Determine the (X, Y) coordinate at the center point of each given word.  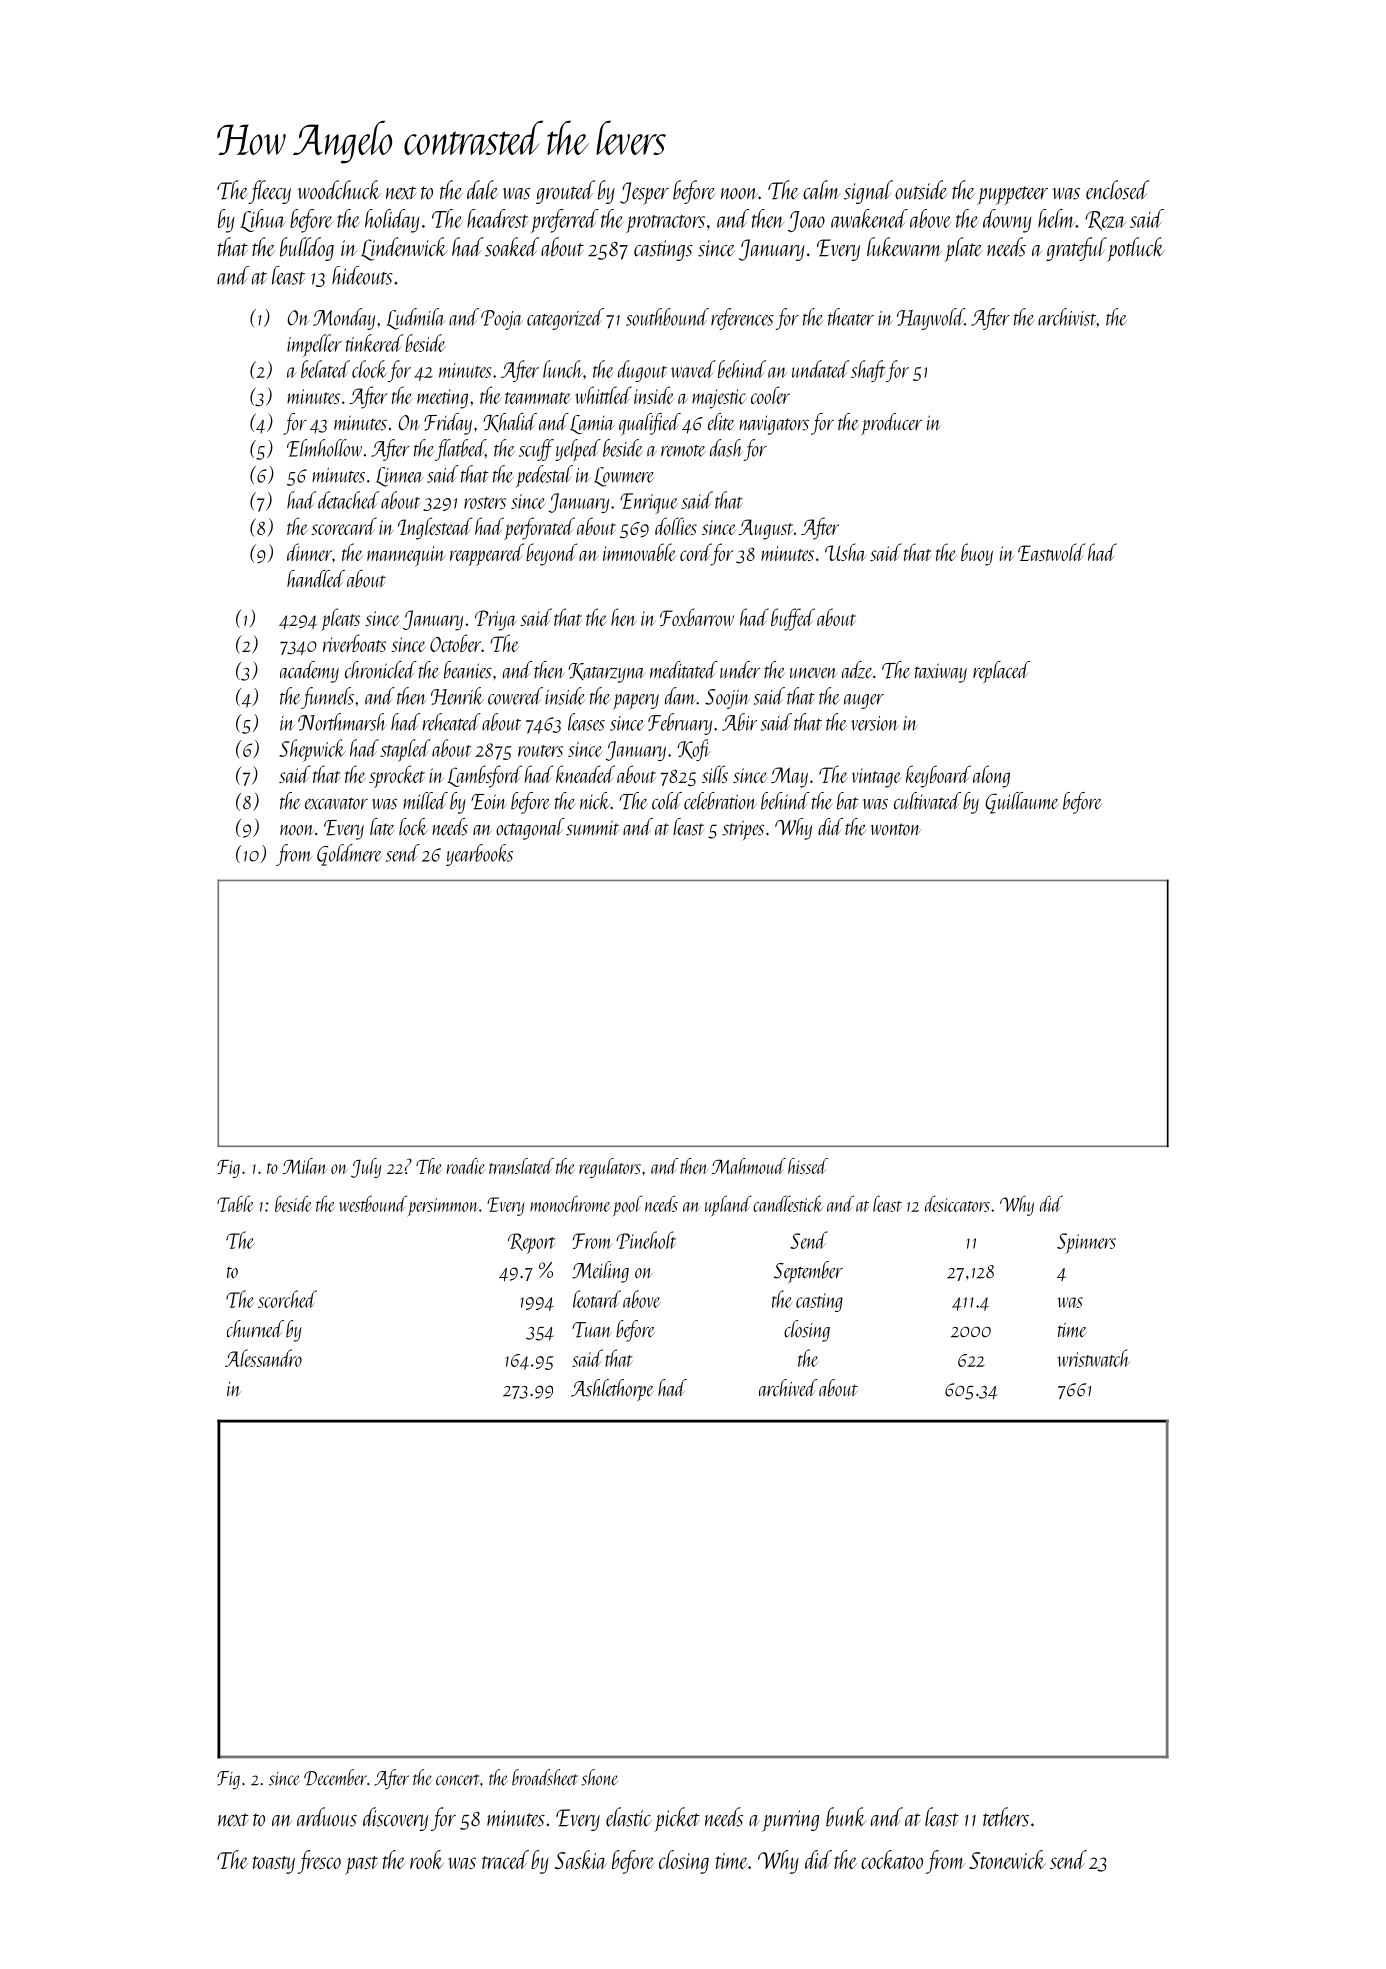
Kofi (693, 750)
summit (592, 828)
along (991, 776)
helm (1056, 218)
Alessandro (263, 1358)
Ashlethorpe (612, 1390)
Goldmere (349, 855)
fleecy (269, 192)
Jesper (644, 193)
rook (427, 1859)
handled (316, 578)
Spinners (1086, 1243)
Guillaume (1022, 803)
